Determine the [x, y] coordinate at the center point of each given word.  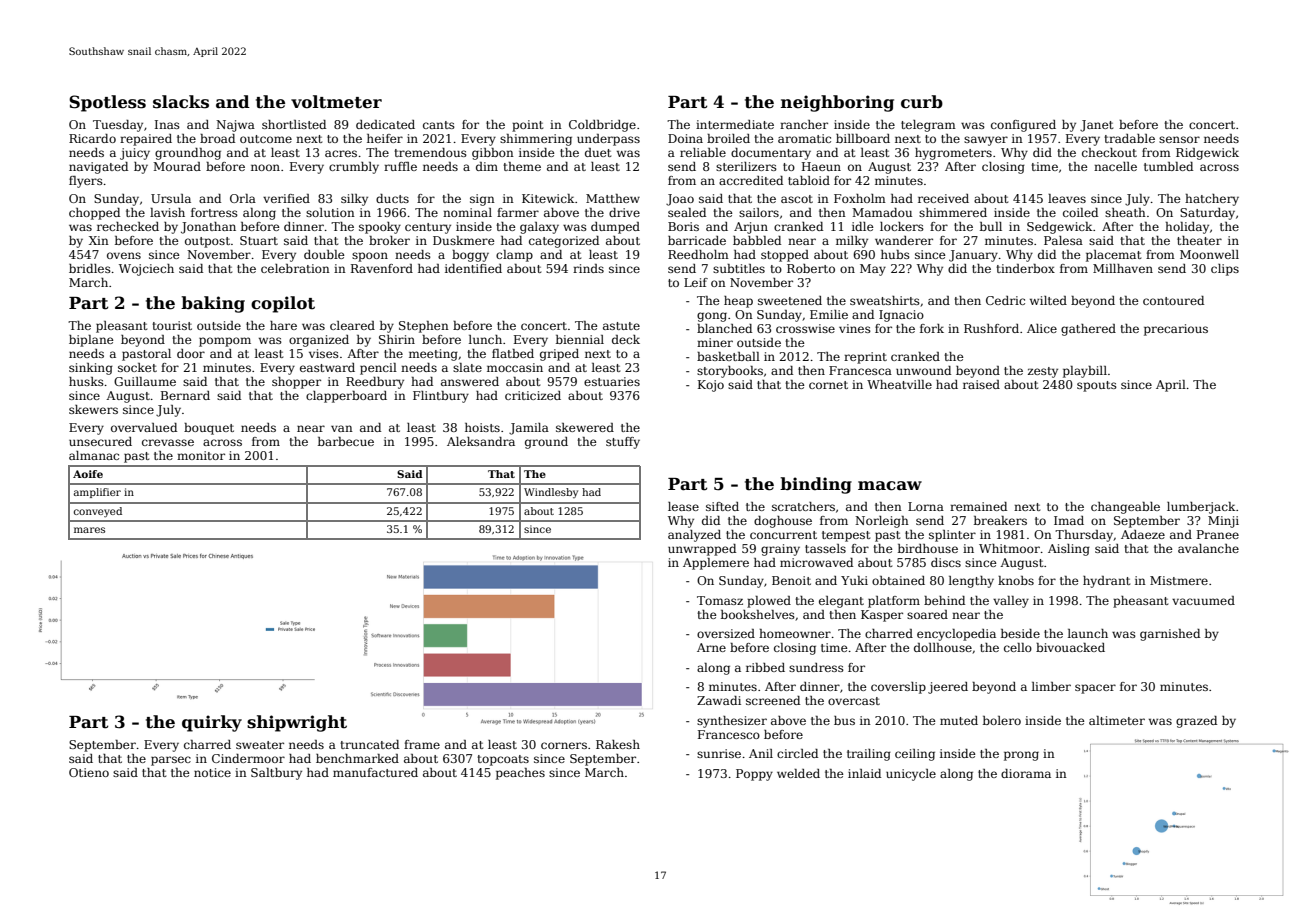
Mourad [177, 166]
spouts [1097, 386]
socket [137, 367]
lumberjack [1201, 508]
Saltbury [276, 774]
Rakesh [618, 744]
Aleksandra [481, 441]
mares [89, 530]
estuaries [612, 381]
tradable [1129, 138]
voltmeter [336, 102]
